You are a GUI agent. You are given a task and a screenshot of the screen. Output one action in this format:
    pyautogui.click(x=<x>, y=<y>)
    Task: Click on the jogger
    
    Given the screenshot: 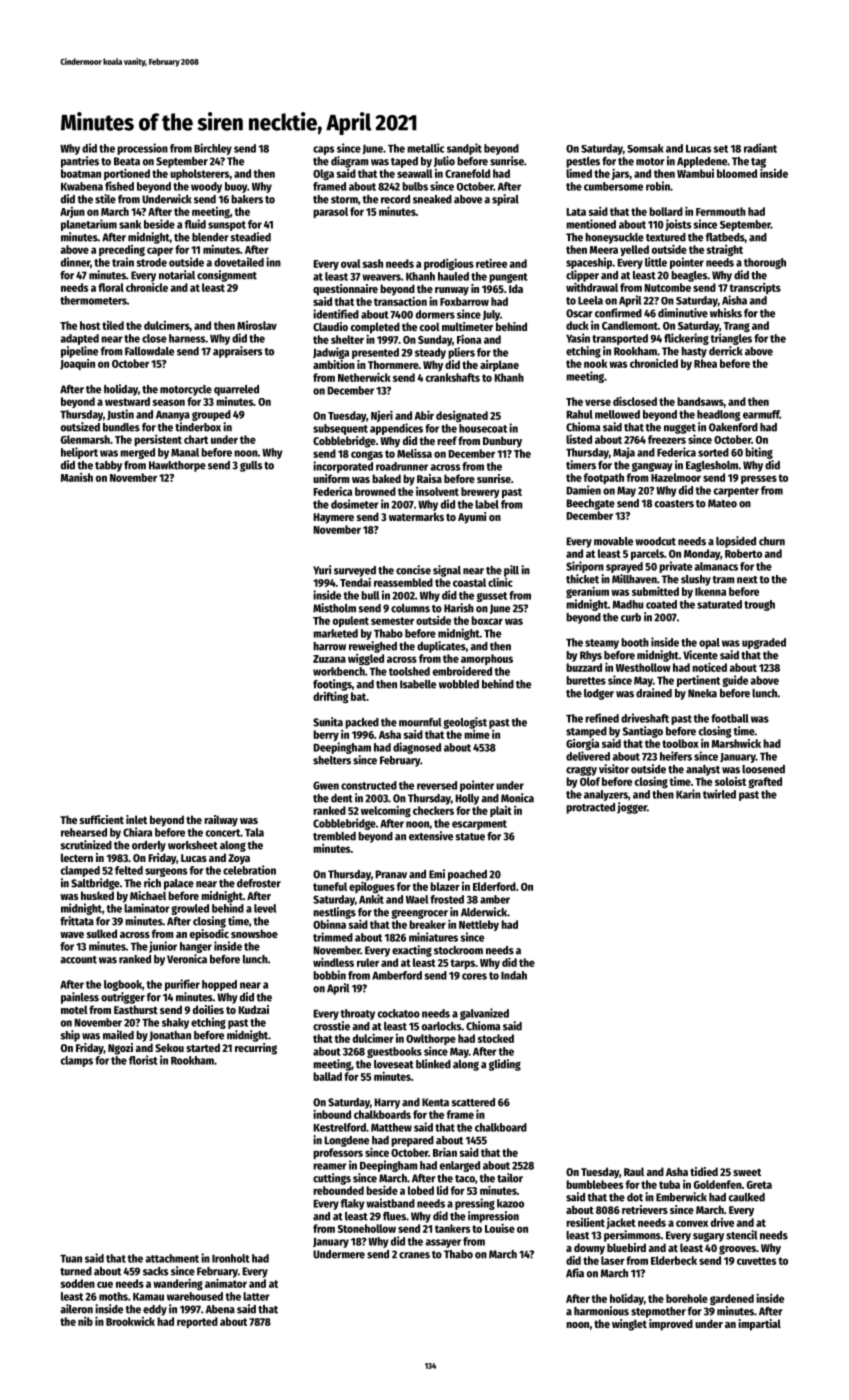 What is the action you would take?
    pyautogui.click(x=632, y=808)
